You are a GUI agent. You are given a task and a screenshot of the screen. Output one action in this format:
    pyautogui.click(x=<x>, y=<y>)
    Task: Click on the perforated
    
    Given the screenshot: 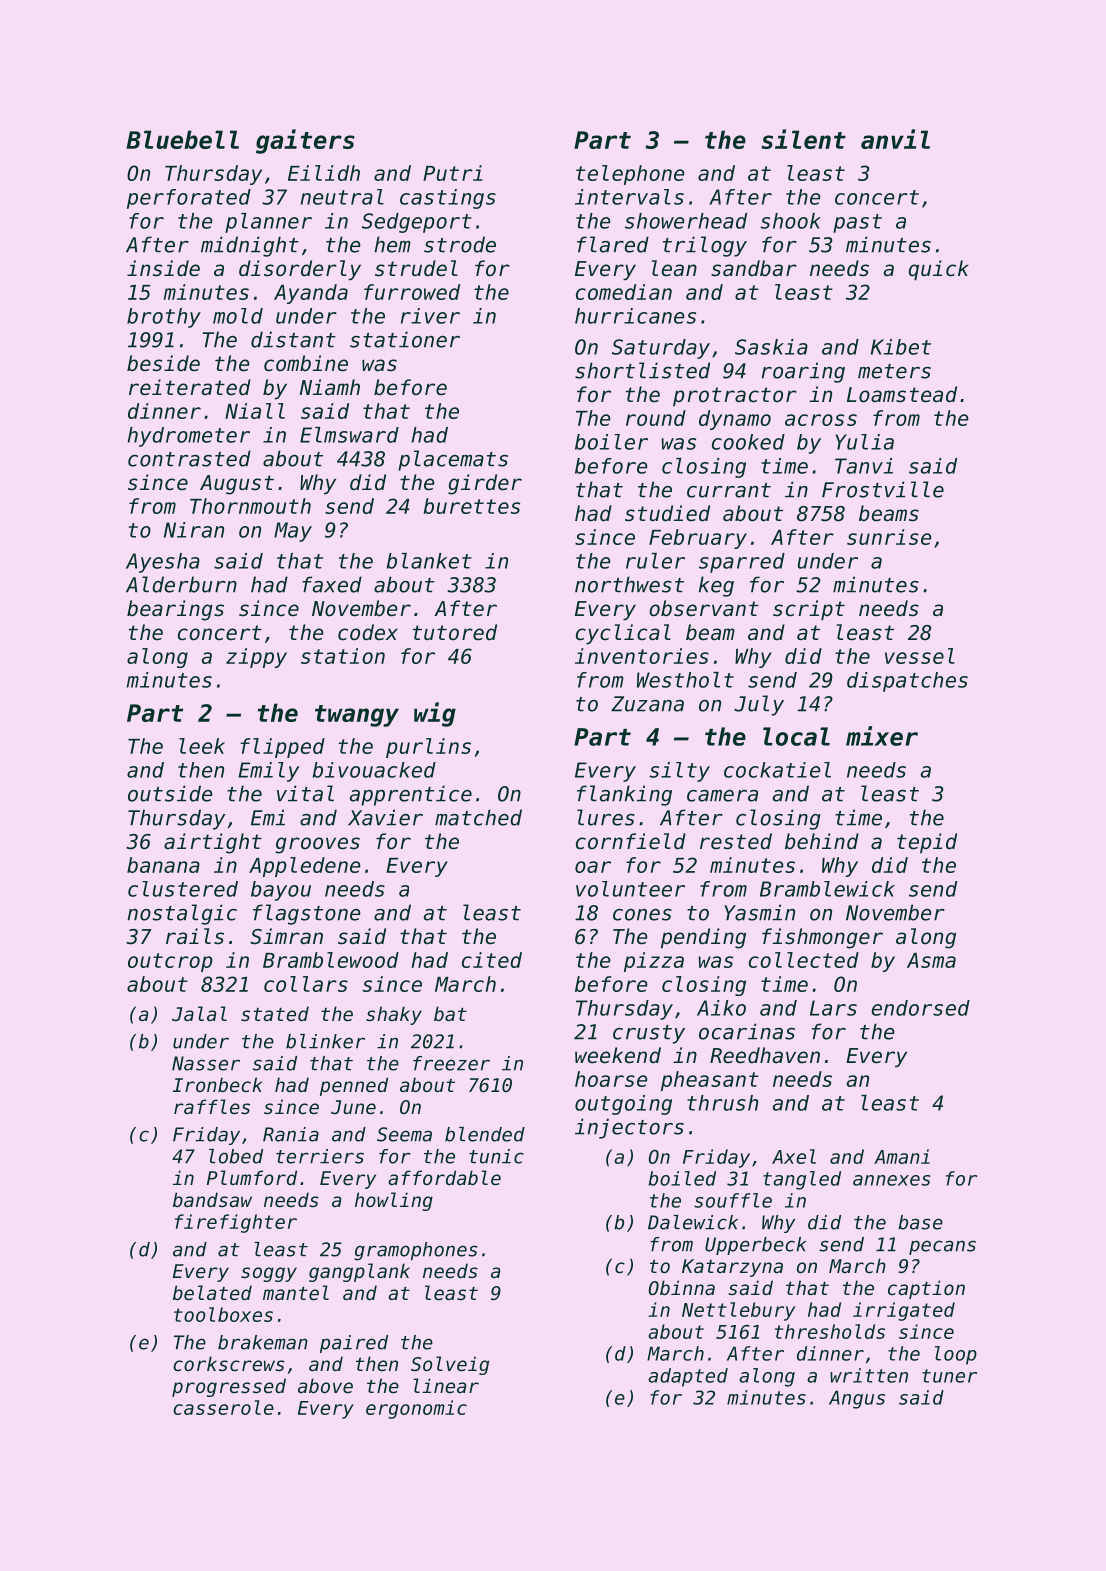 What is the action you would take?
    pyautogui.click(x=189, y=199)
